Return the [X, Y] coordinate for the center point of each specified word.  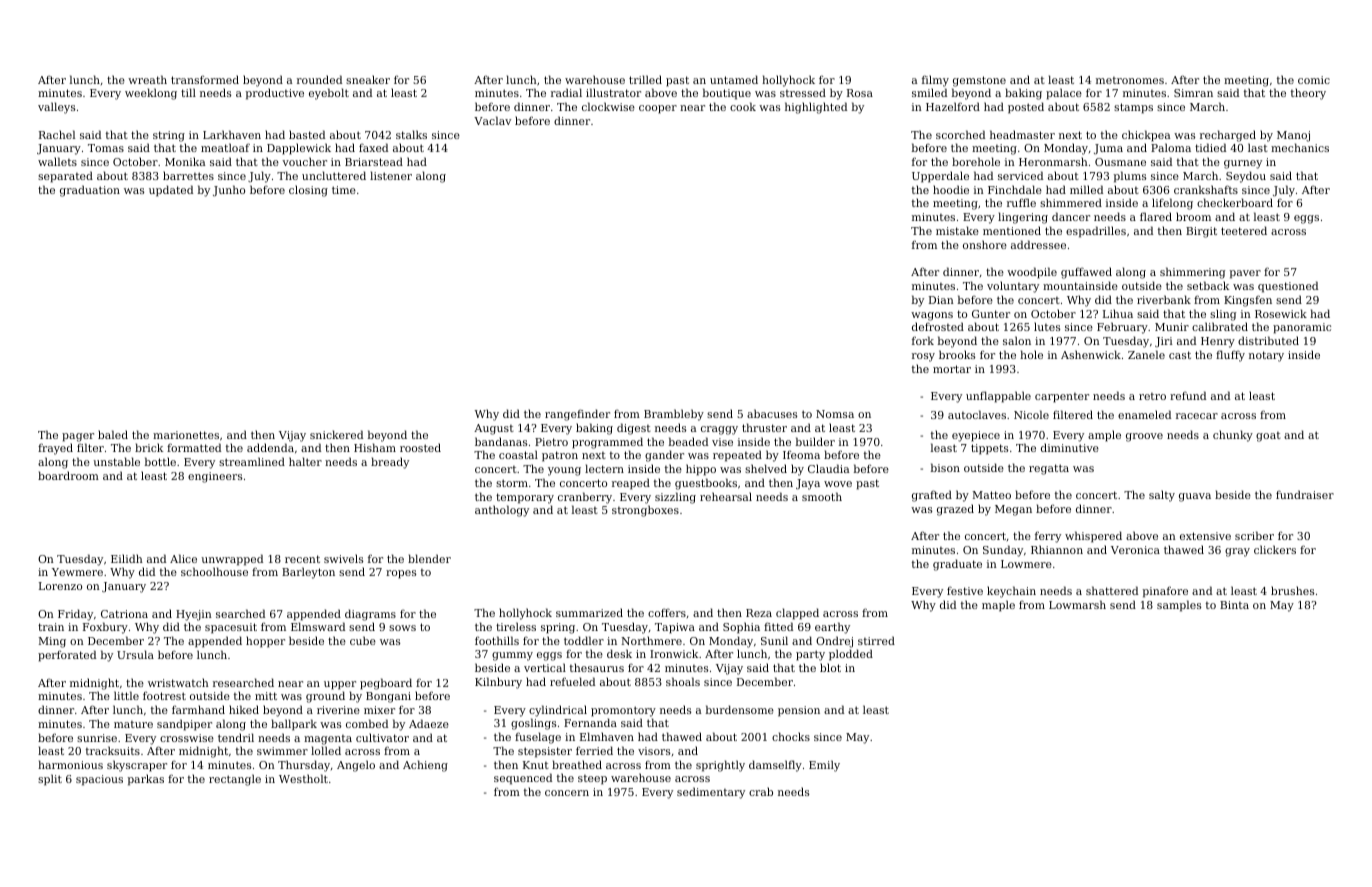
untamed [734, 79]
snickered [336, 434]
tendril [236, 737]
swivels [343, 558]
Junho [229, 190]
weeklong [151, 94]
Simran [1193, 93]
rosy [923, 357]
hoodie [951, 189]
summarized [589, 612]
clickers [1275, 549]
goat [1268, 437]
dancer [1071, 216]
